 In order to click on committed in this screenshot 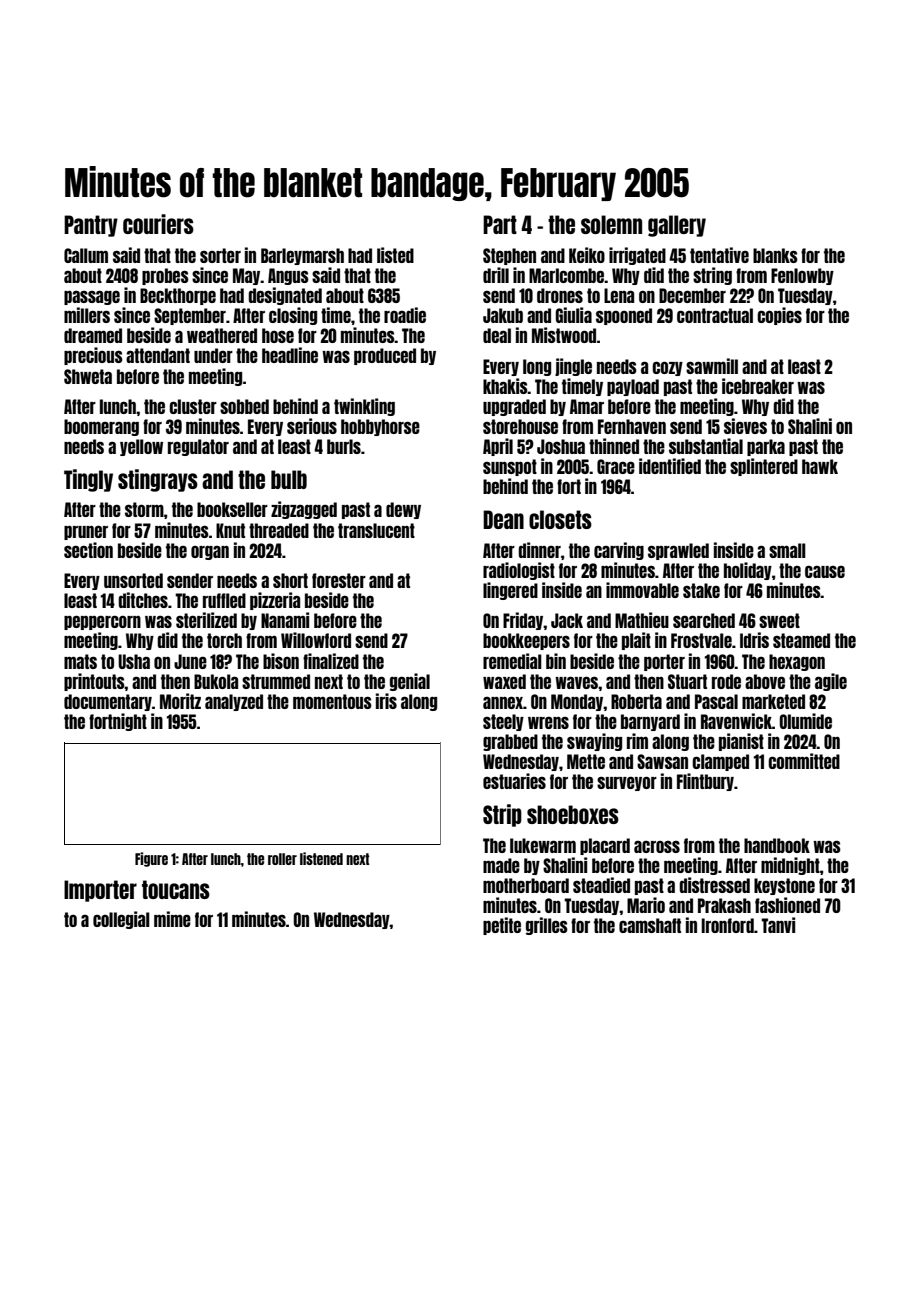, I will do `click(804, 761)`.
